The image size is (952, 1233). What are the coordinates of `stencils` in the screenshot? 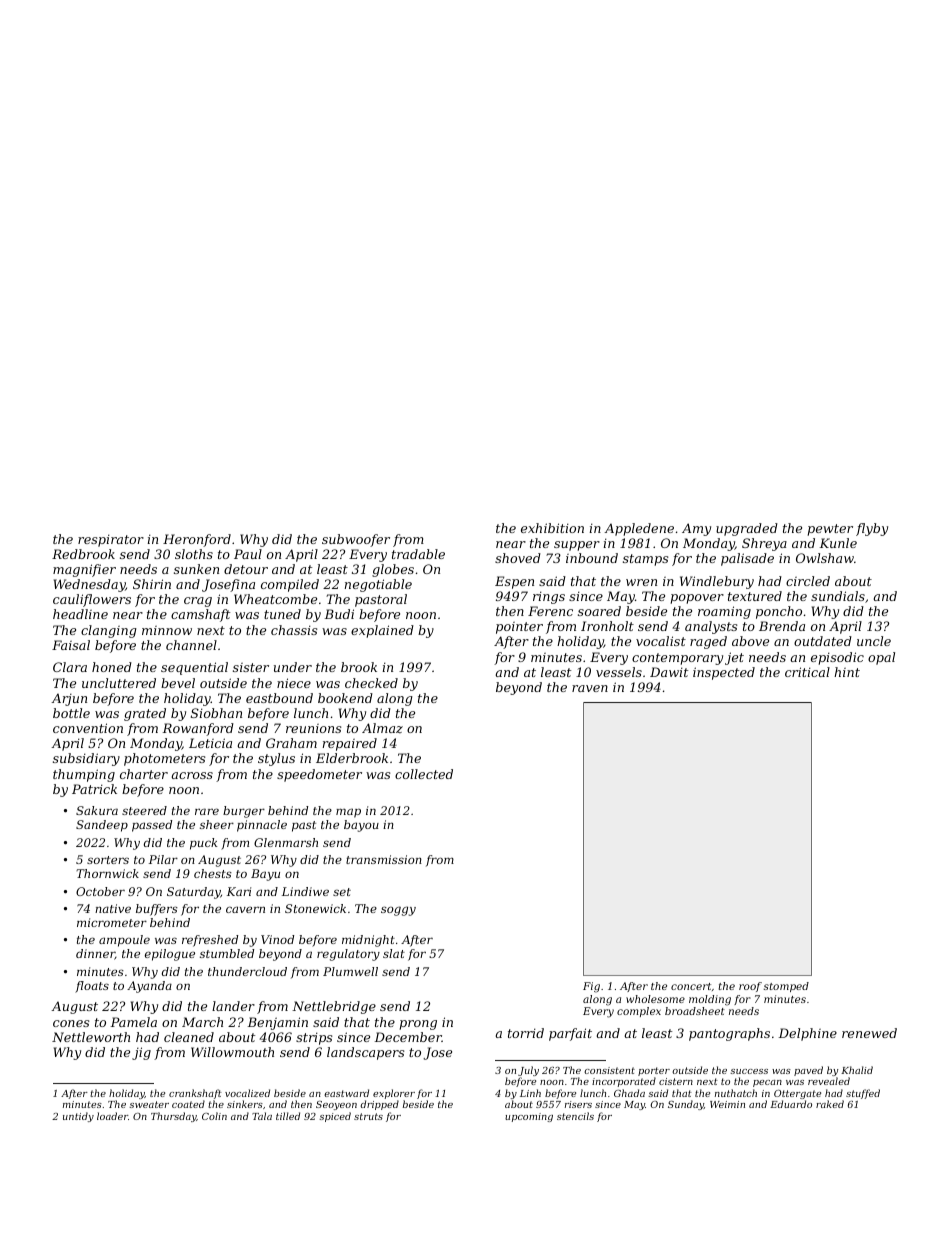 It's located at (575, 1116).
